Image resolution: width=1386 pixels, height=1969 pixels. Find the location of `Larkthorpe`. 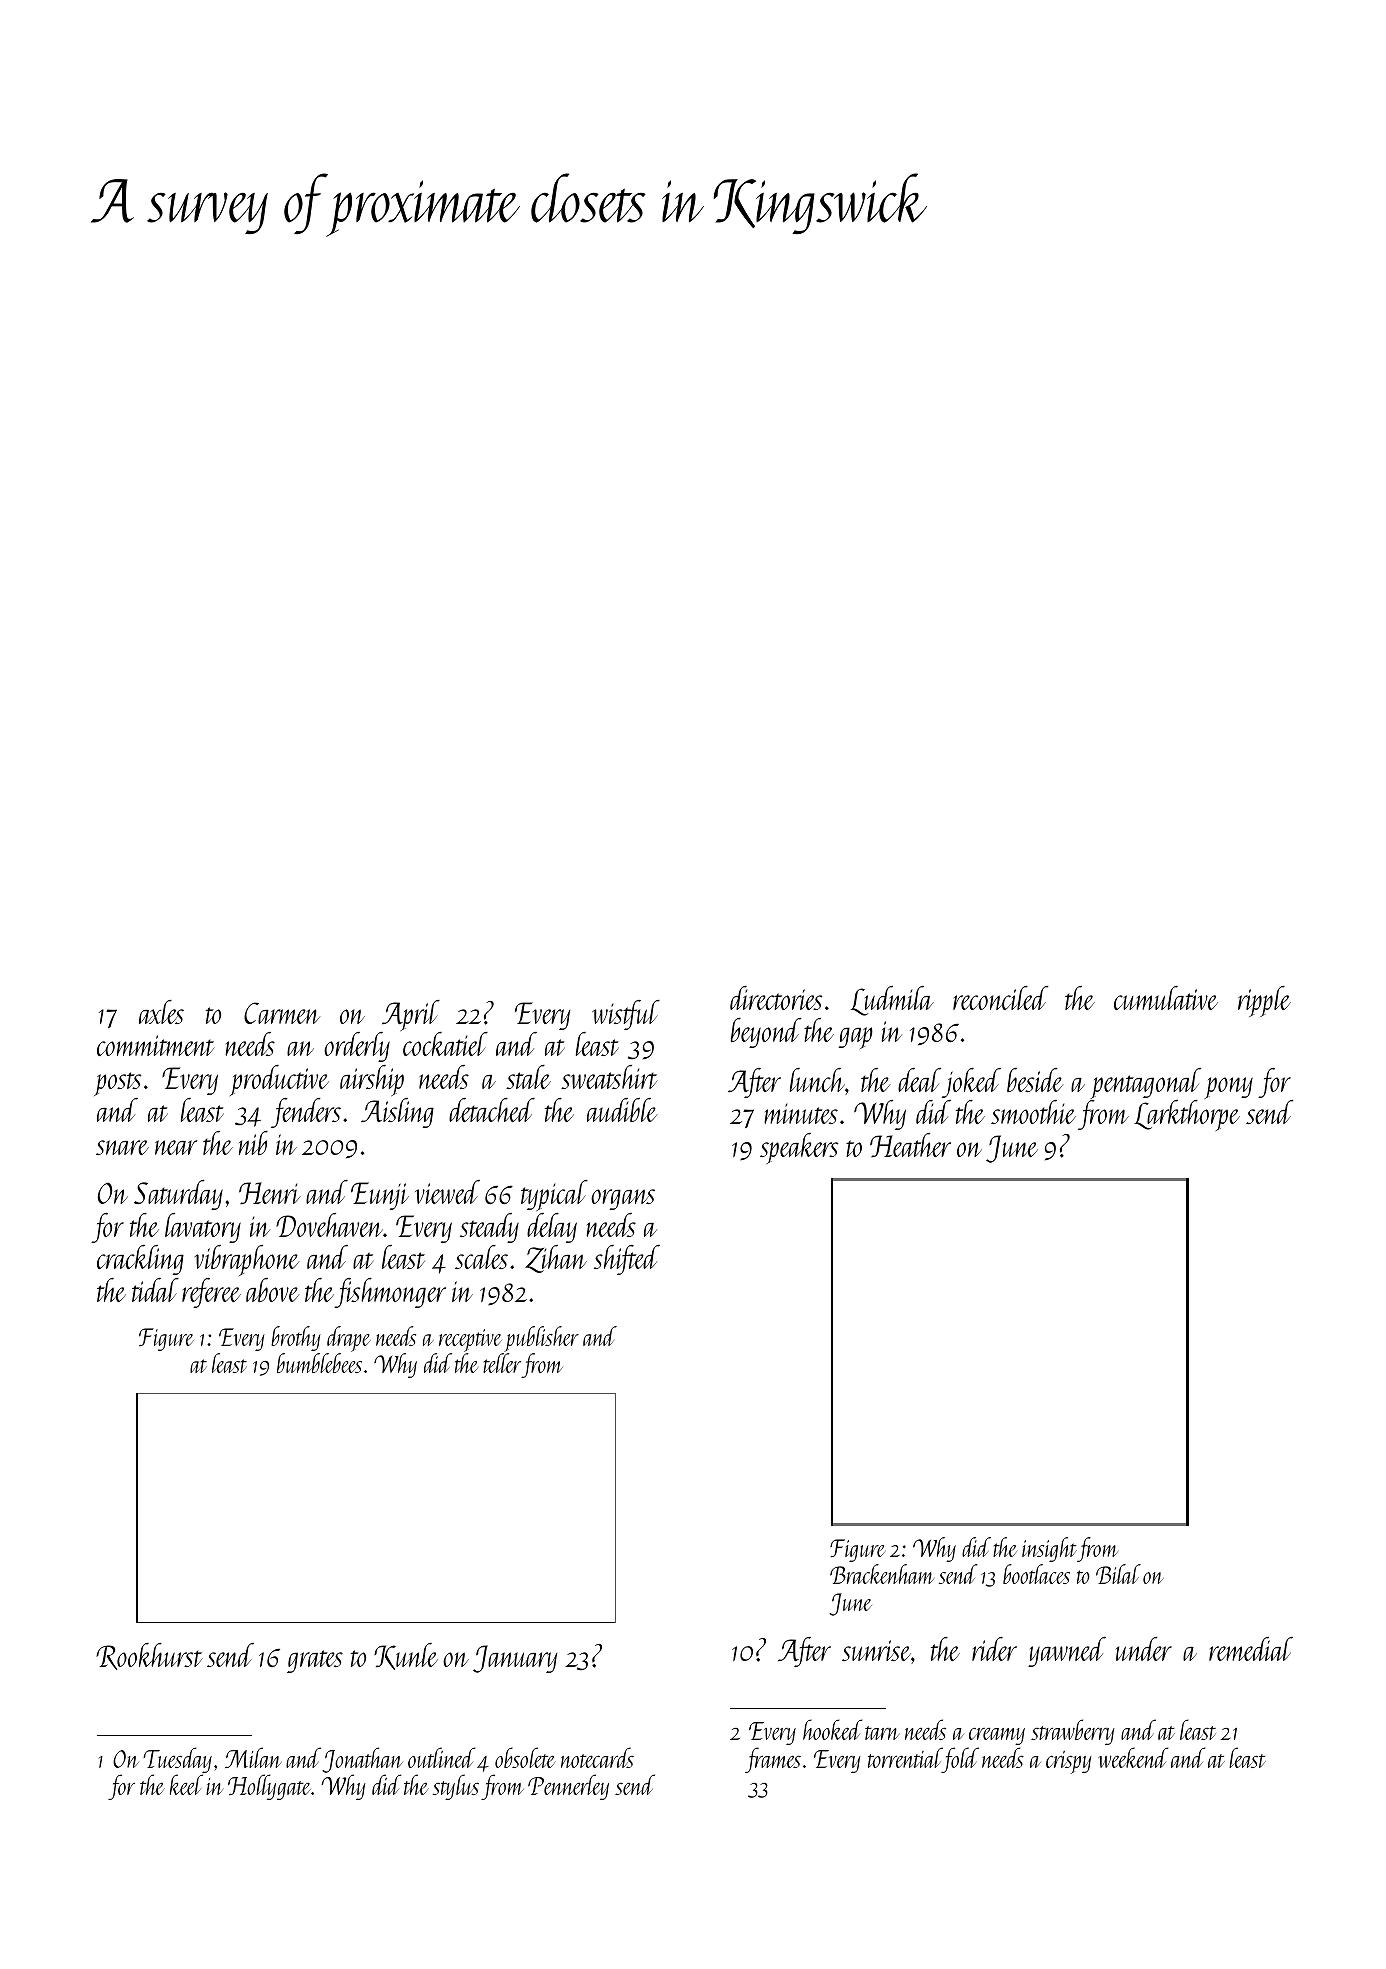

Larkthorpe is located at coordinates (1187, 1115).
